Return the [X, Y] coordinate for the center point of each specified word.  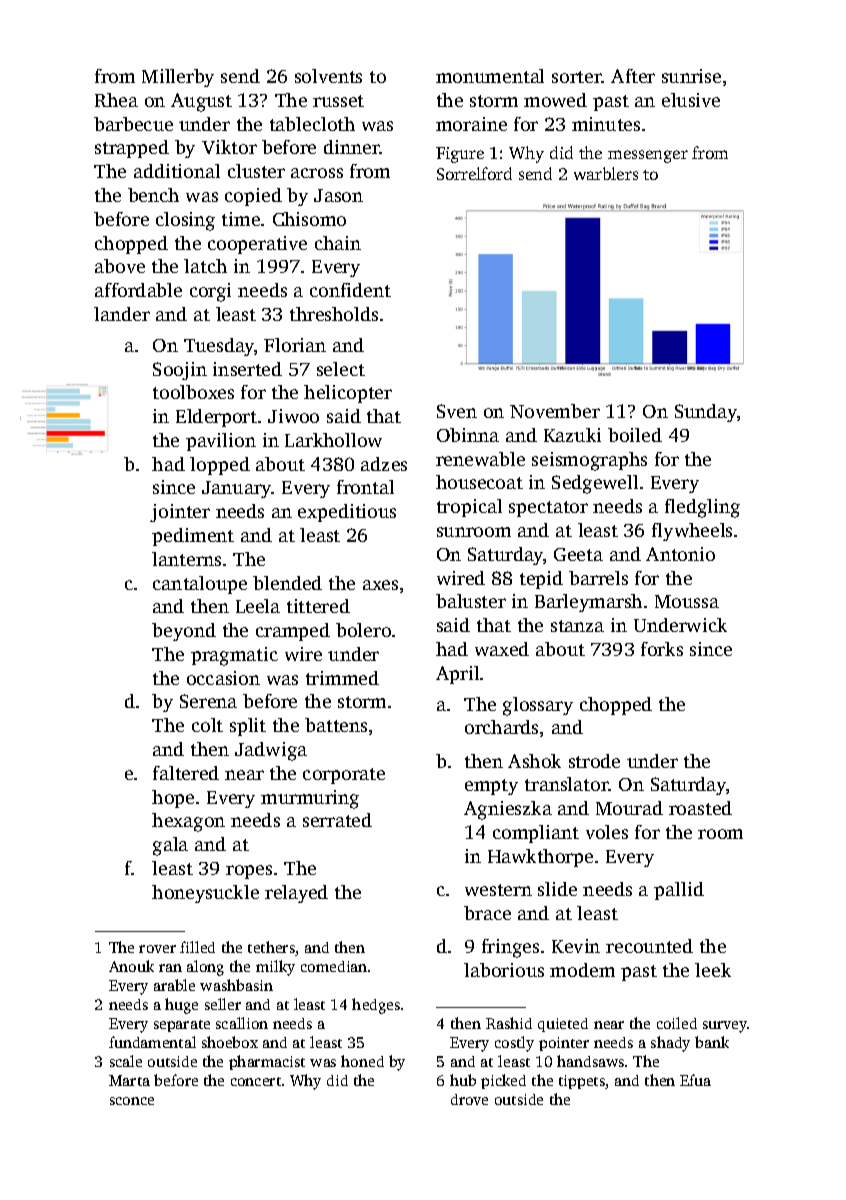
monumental [490, 76]
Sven [457, 411]
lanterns [186, 559]
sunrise [691, 76]
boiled [635, 435]
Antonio [680, 554]
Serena [208, 701]
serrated [337, 820]
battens [336, 725]
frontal [365, 487]
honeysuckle [205, 894]
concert [256, 1081]
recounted [649, 946]
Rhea [116, 100]
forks [662, 649]
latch [205, 266]
